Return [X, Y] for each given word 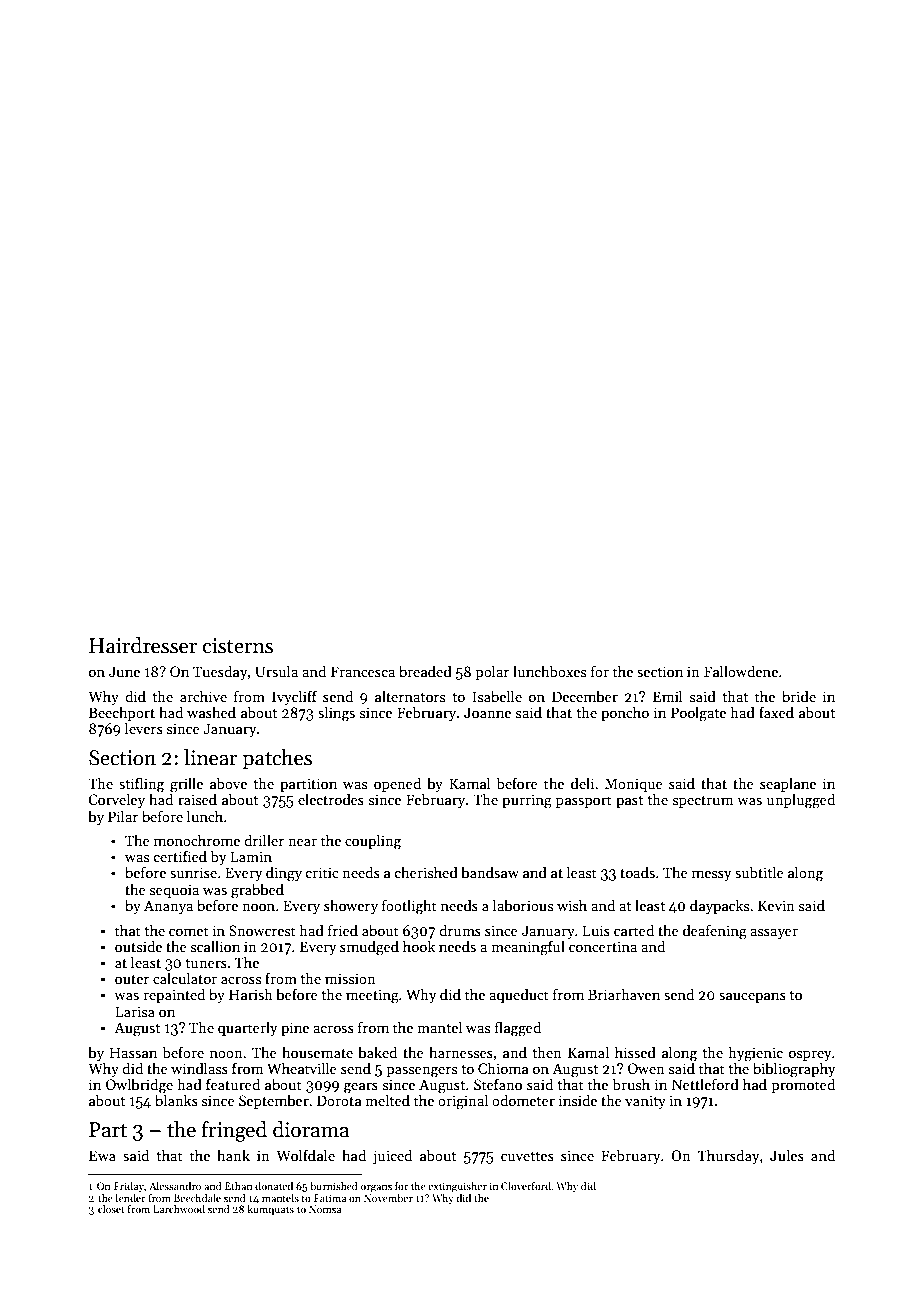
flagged [518, 1029]
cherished [426, 872]
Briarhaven [624, 994]
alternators [410, 696]
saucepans [752, 997]
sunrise [193, 872]
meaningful [528, 948]
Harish [251, 994]
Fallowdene [741, 671]
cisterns [238, 646]
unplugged [801, 801]
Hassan [133, 1052]
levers [144, 728]
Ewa [102, 1155]
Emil [668, 696]
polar [492, 672]
